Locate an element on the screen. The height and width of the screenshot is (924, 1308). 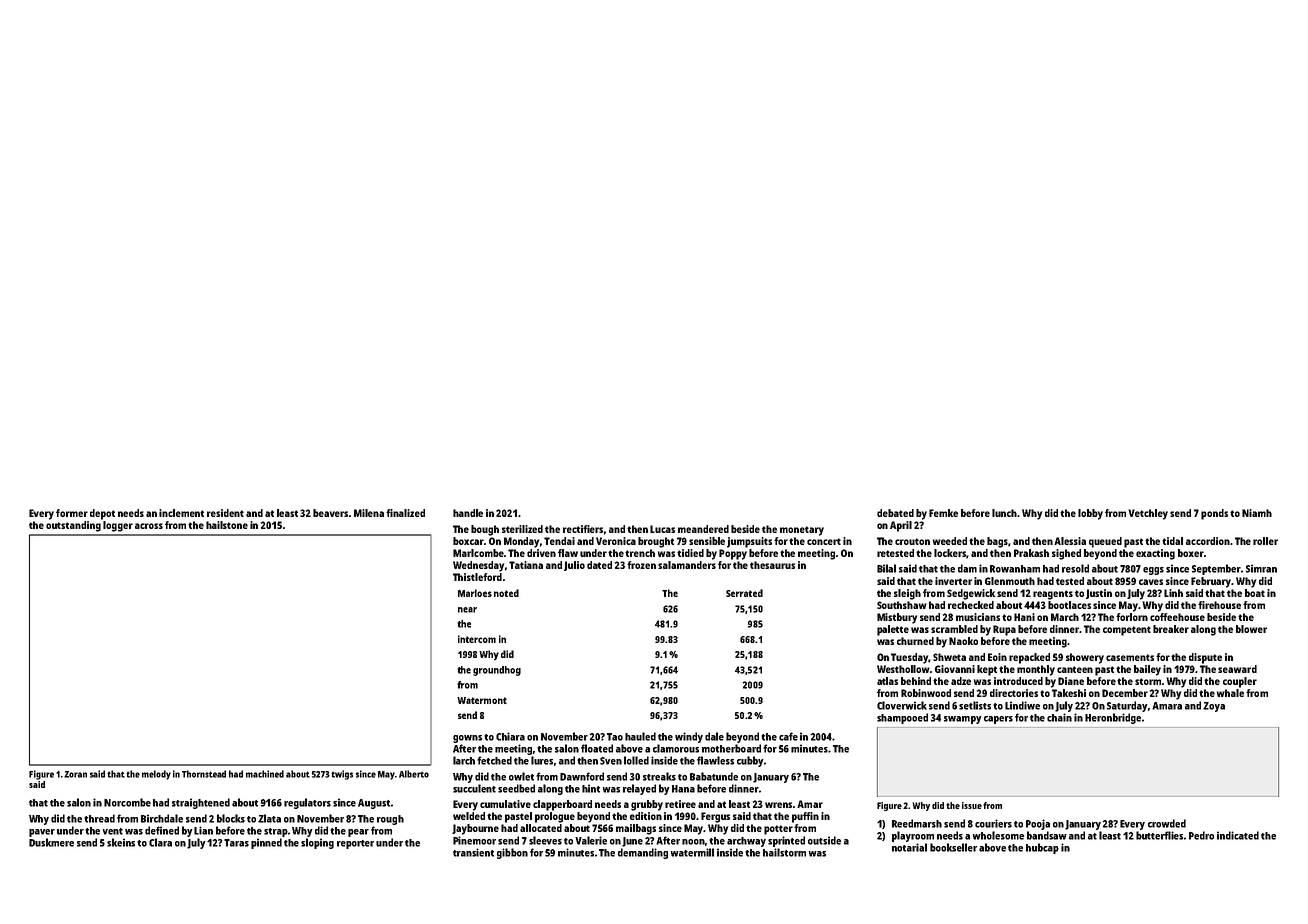
issue is located at coordinates (972, 805).
